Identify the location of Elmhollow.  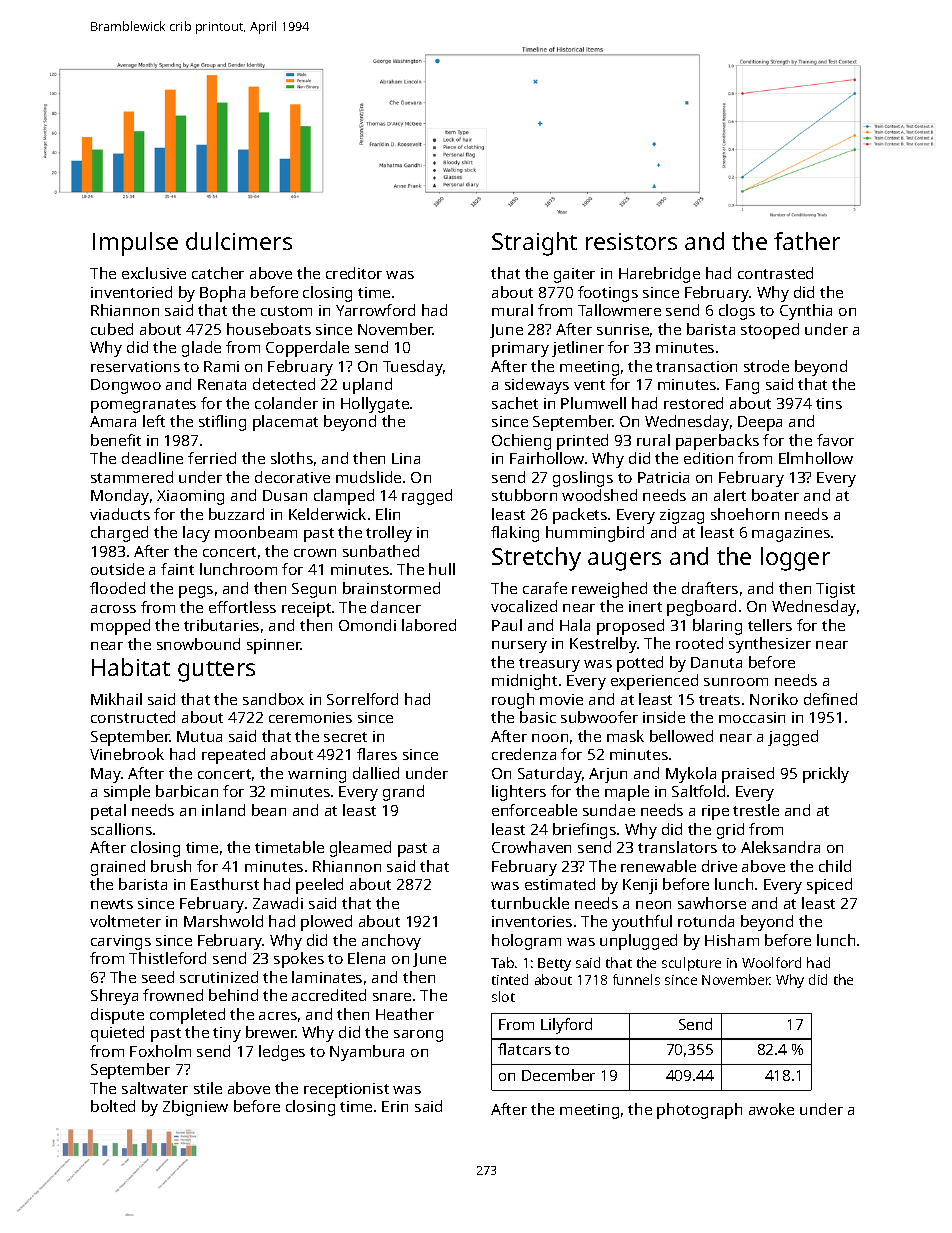
(816, 458).
